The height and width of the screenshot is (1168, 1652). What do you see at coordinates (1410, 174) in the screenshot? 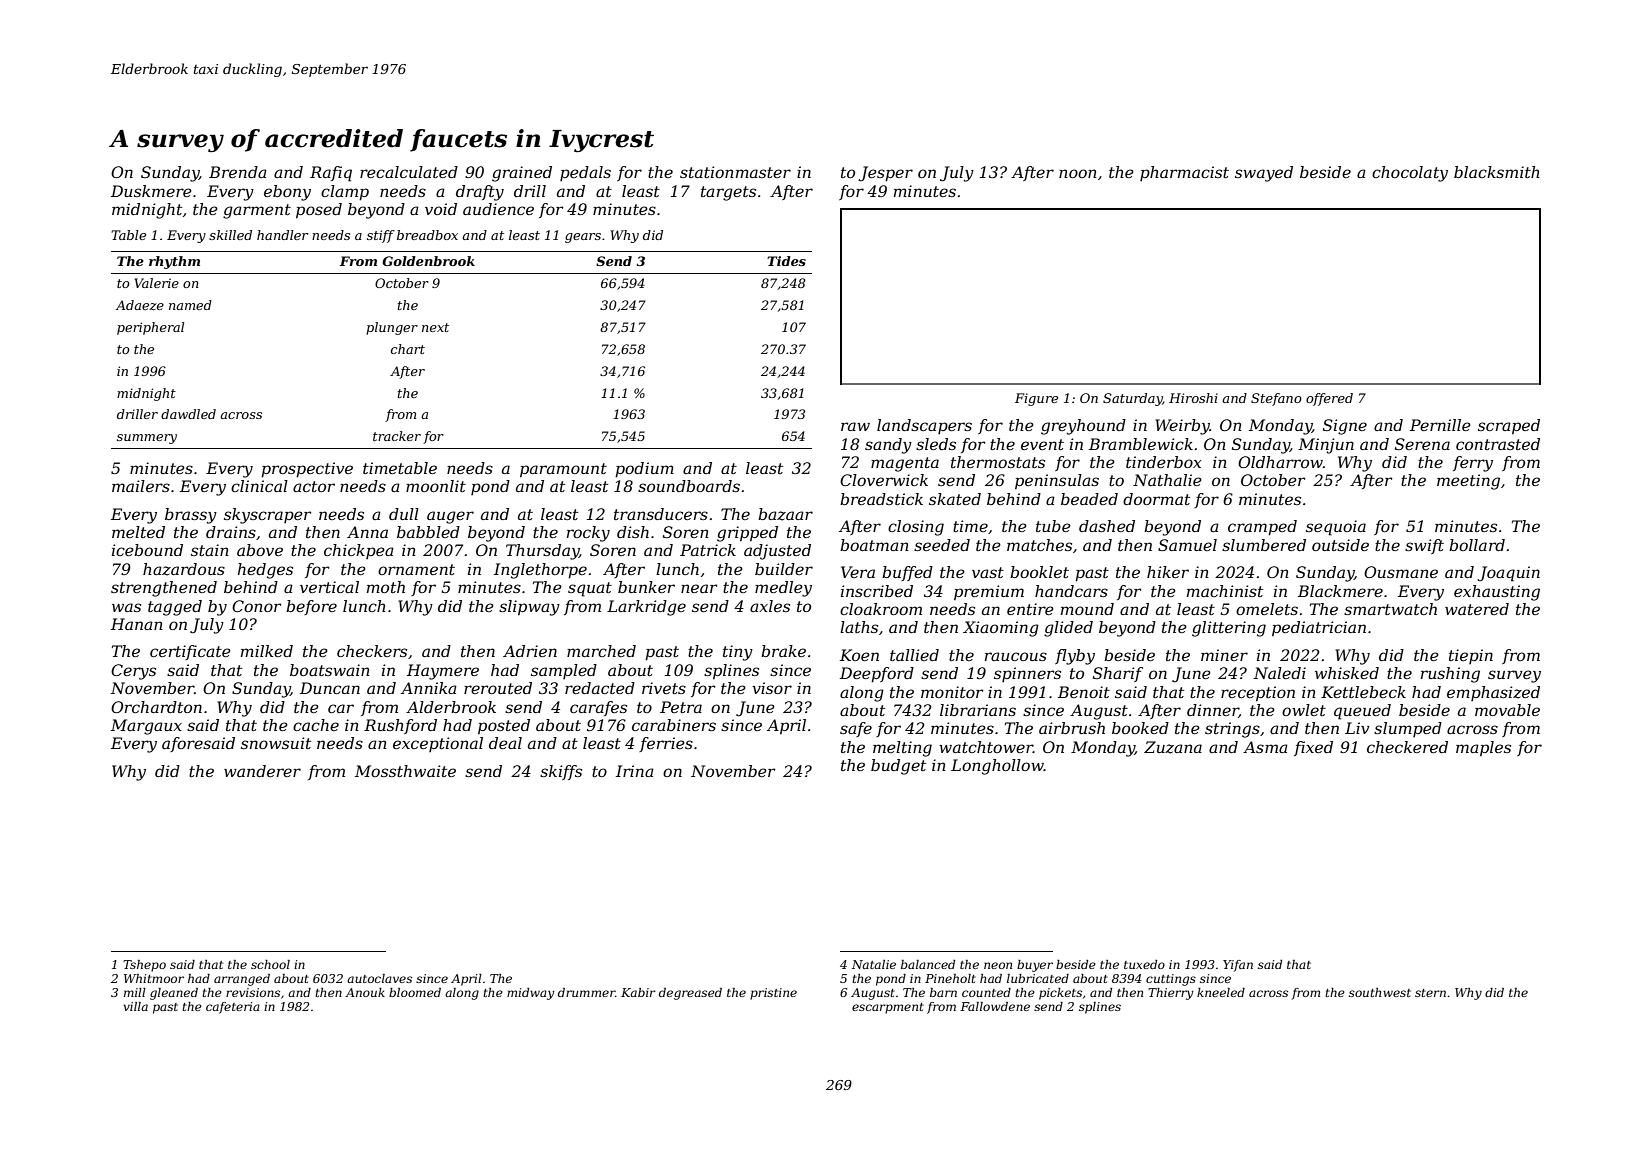
I see `chocolaty` at bounding box center [1410, 174].
